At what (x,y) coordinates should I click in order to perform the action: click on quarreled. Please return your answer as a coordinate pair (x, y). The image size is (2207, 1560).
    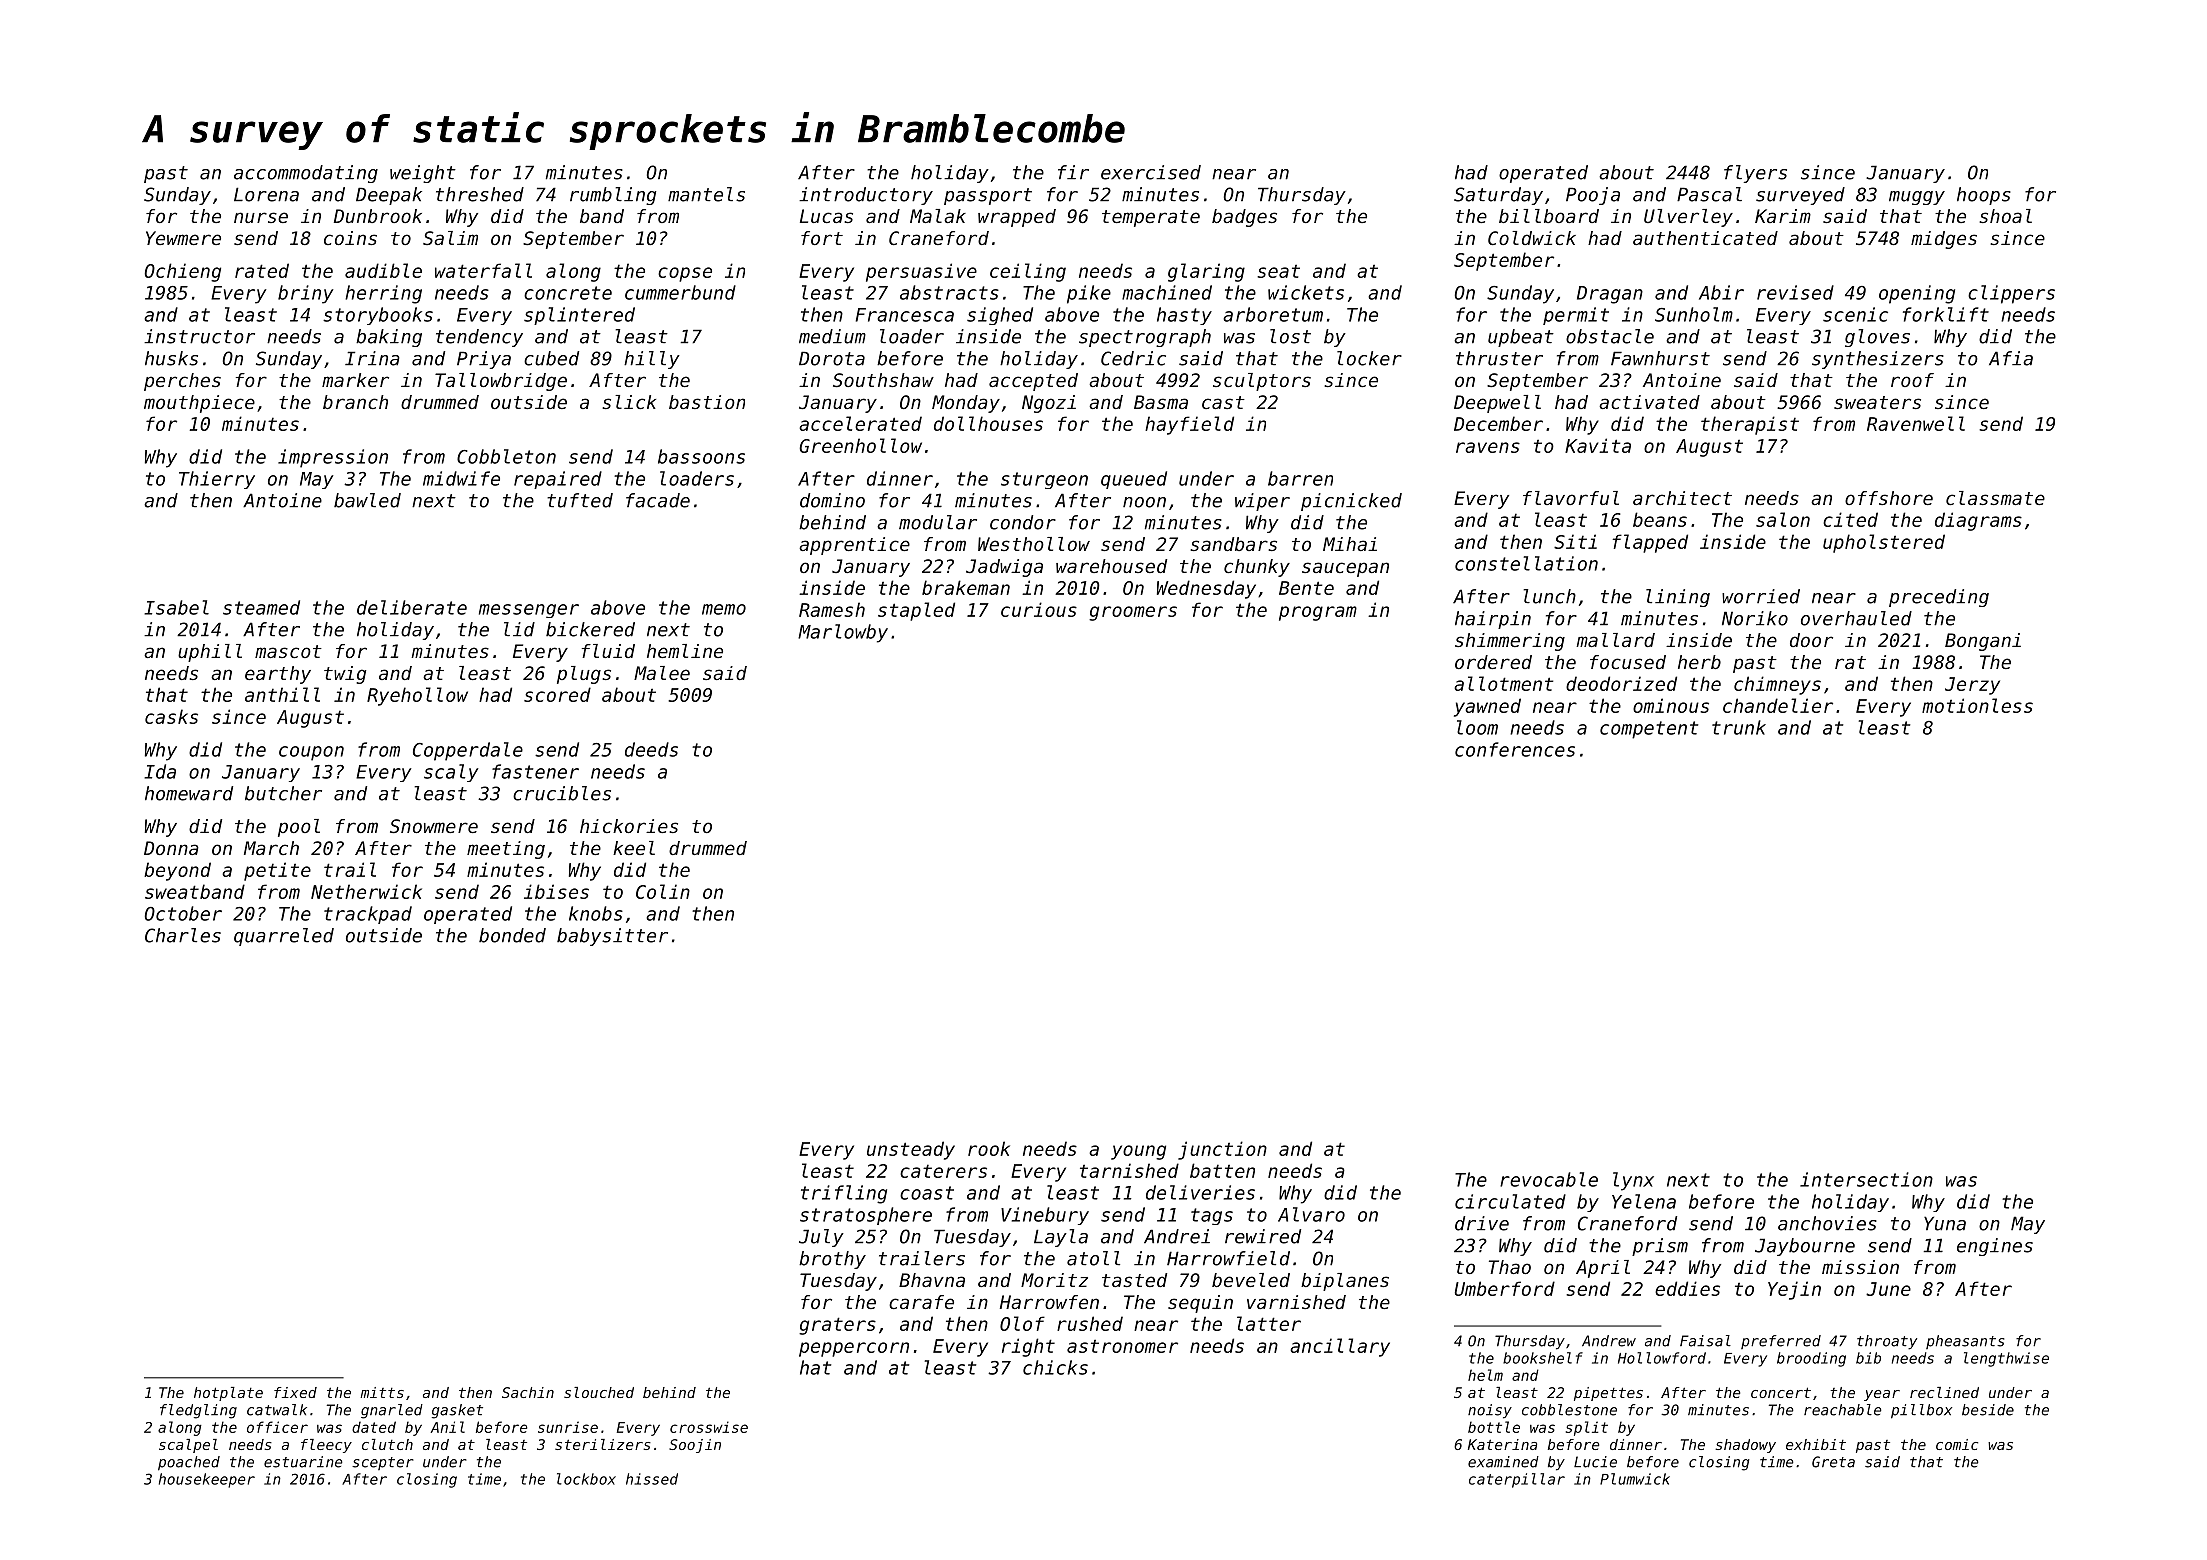
    Looking at the image, I should click on (284, 937).
